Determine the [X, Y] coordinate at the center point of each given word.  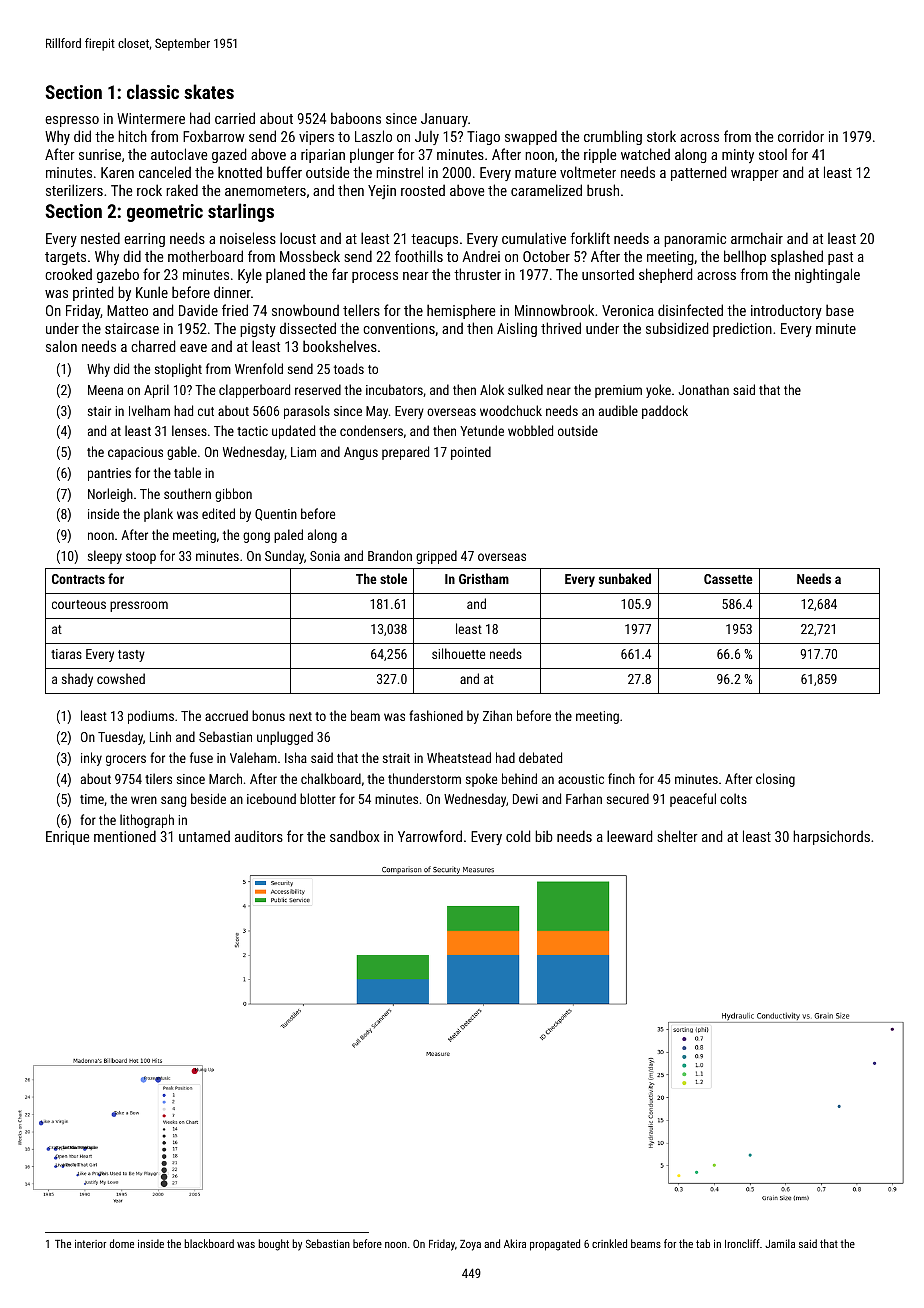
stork [661, 136]
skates [209, 91]
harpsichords [831, 837]
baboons [356, 118]
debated [540, 757]
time [92, 799]
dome [122, 1243]
